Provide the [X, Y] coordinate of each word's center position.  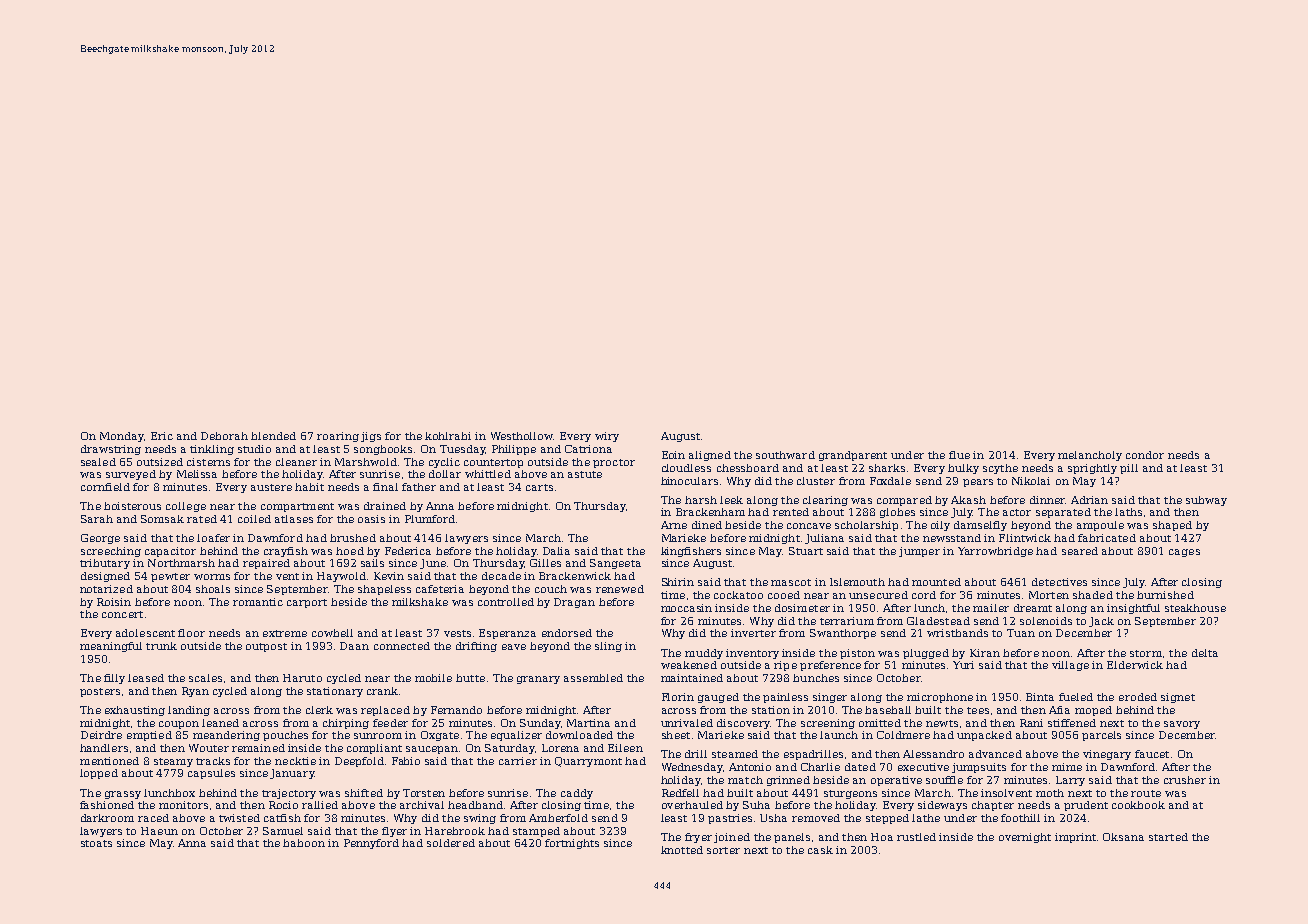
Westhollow [522, 436]
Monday [122, 437]
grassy [123, 795]
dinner [1047, 500]
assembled [593, 678]
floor [191, 633]
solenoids [1046, 621]
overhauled [692, 805]
